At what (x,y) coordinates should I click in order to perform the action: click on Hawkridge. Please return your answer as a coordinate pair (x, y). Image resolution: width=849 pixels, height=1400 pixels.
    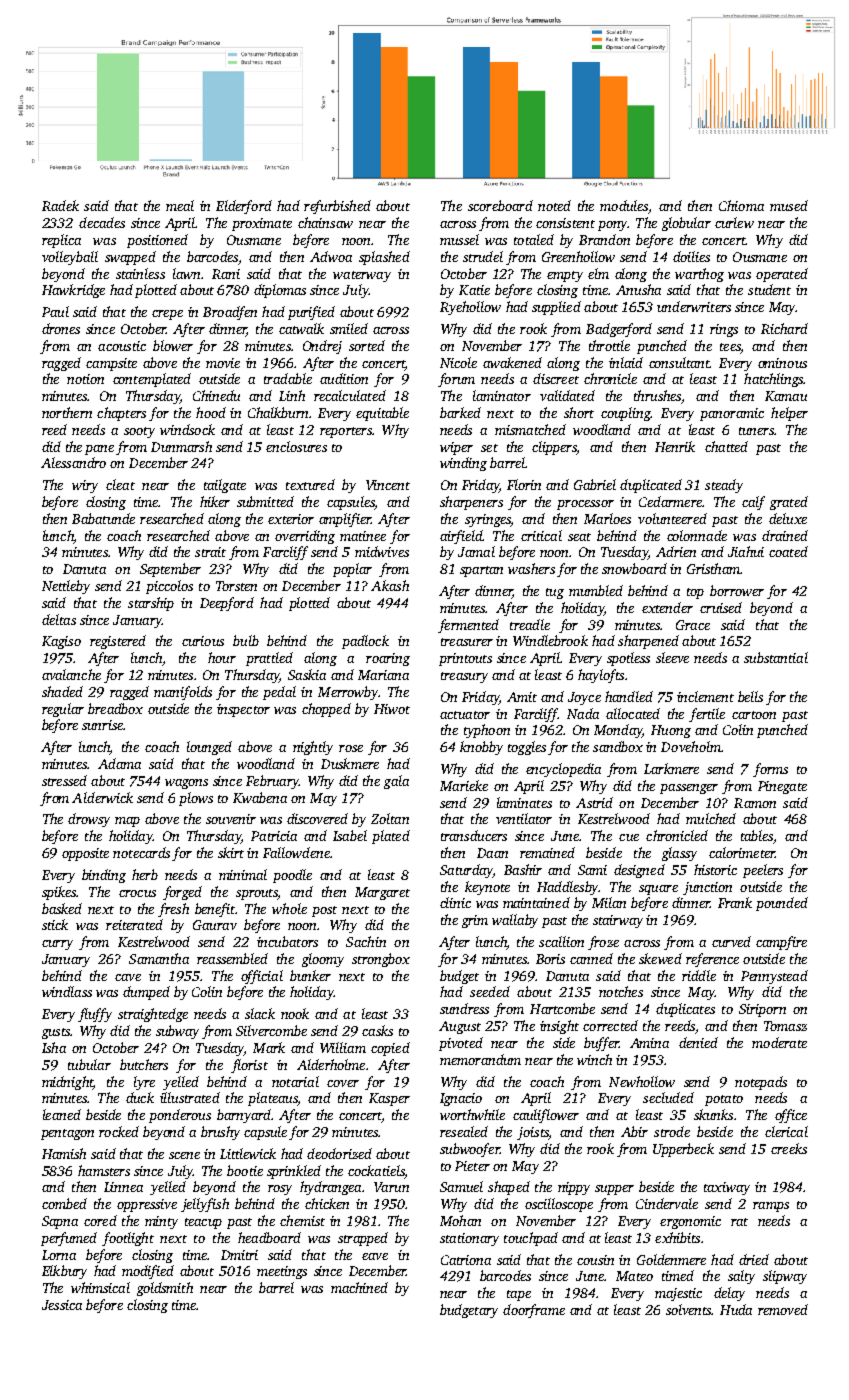
    Looking at the image, I should click on (73, 291).
